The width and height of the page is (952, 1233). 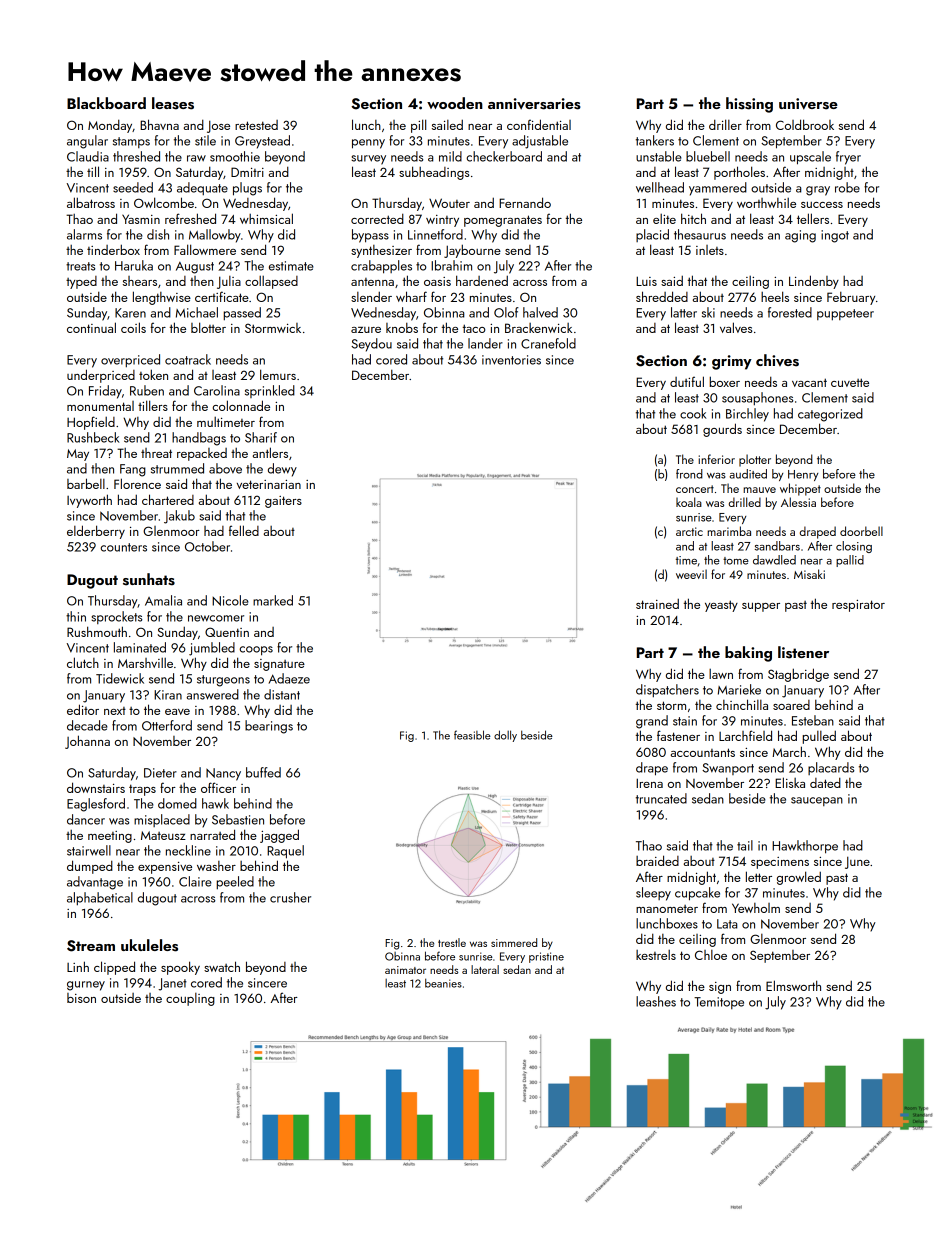 What do you see at coordinates (173, 103) in the page?
I see `leases` at bounding box center [173, 103].
